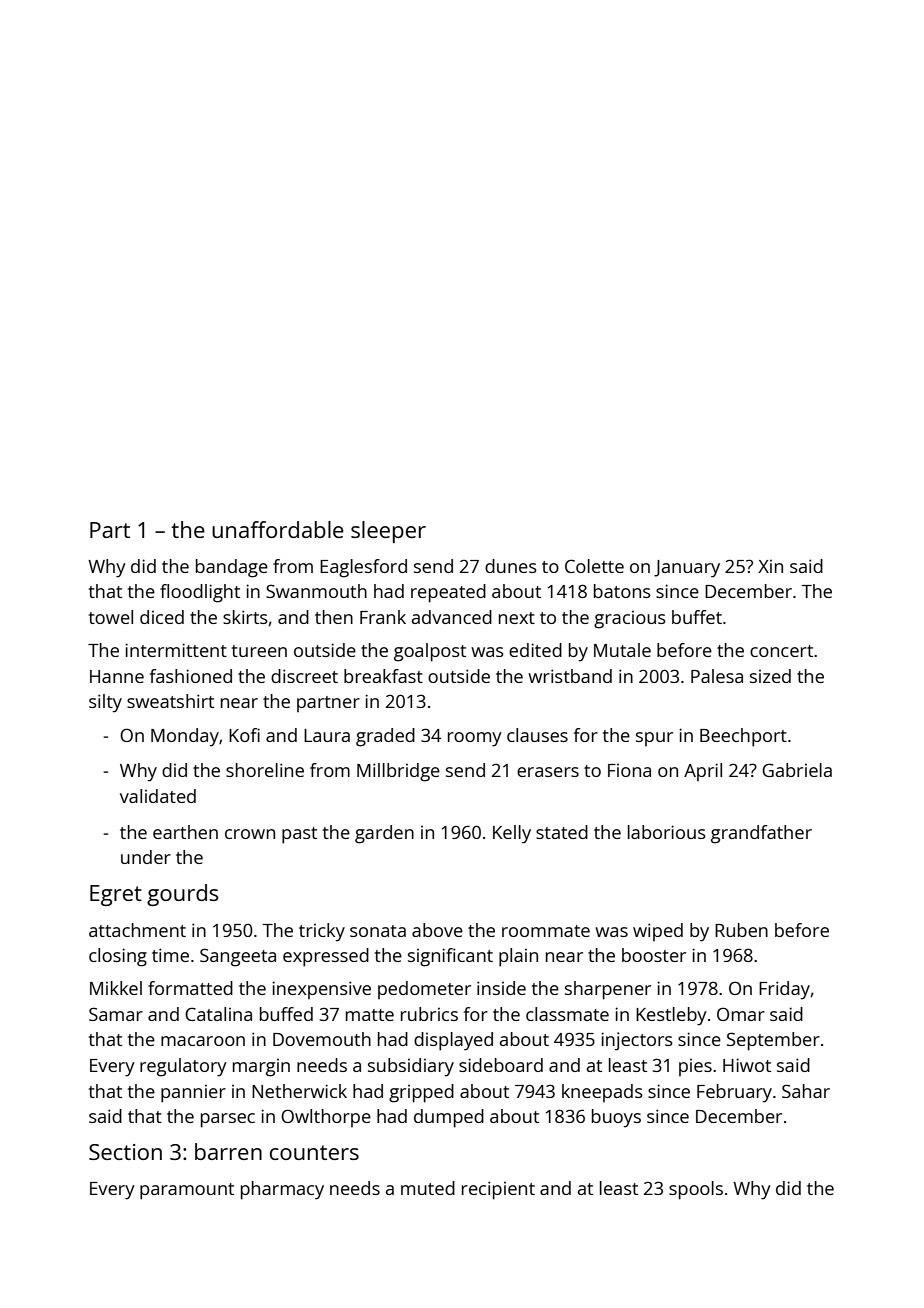 This screenshot has height=1308, width=924. I want to click on laborious, so click(667, 832).
